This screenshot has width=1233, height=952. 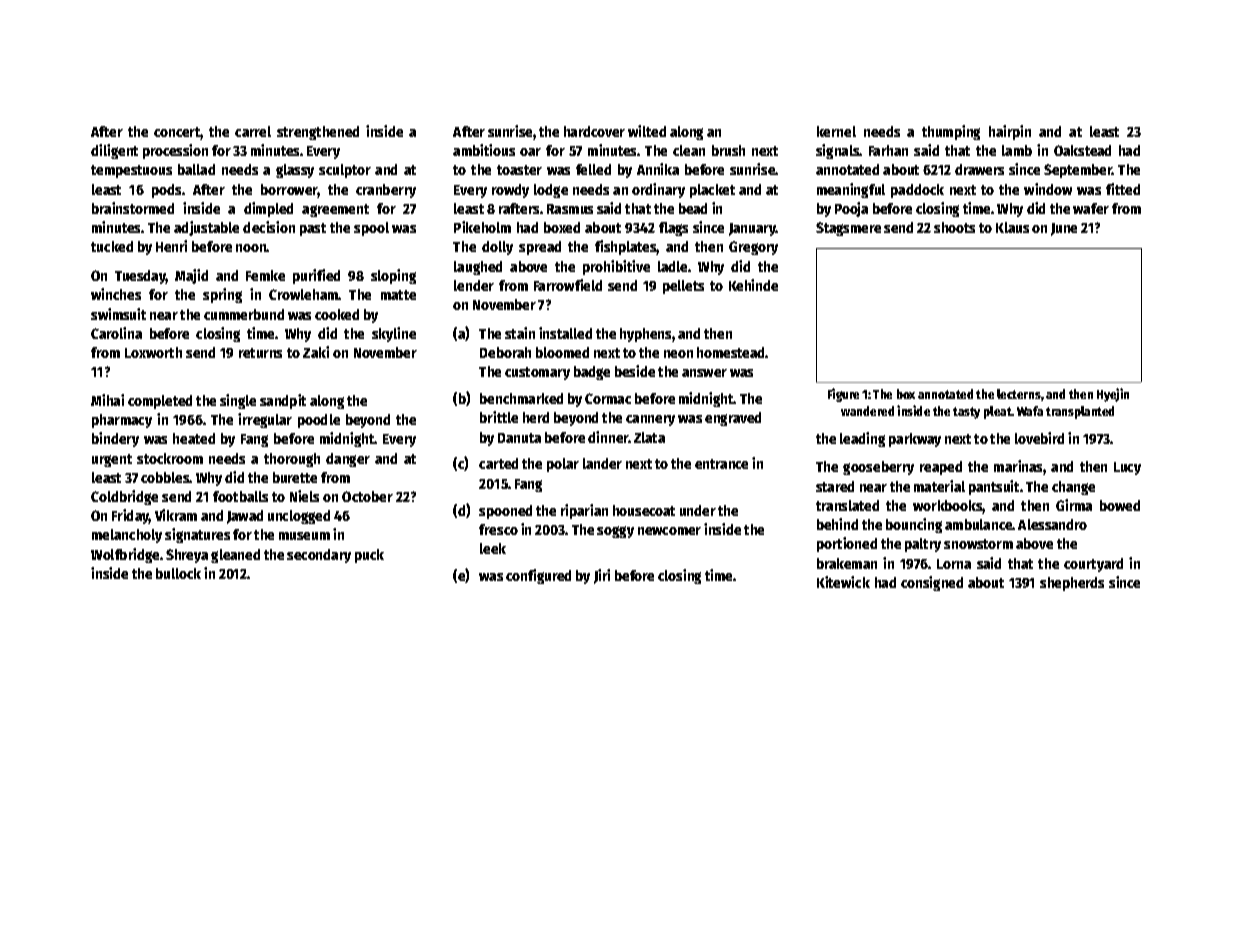 What do you see at coordinates (160, 402) in the screenshot?
I see `completed` at bounding box center [160, 402].
